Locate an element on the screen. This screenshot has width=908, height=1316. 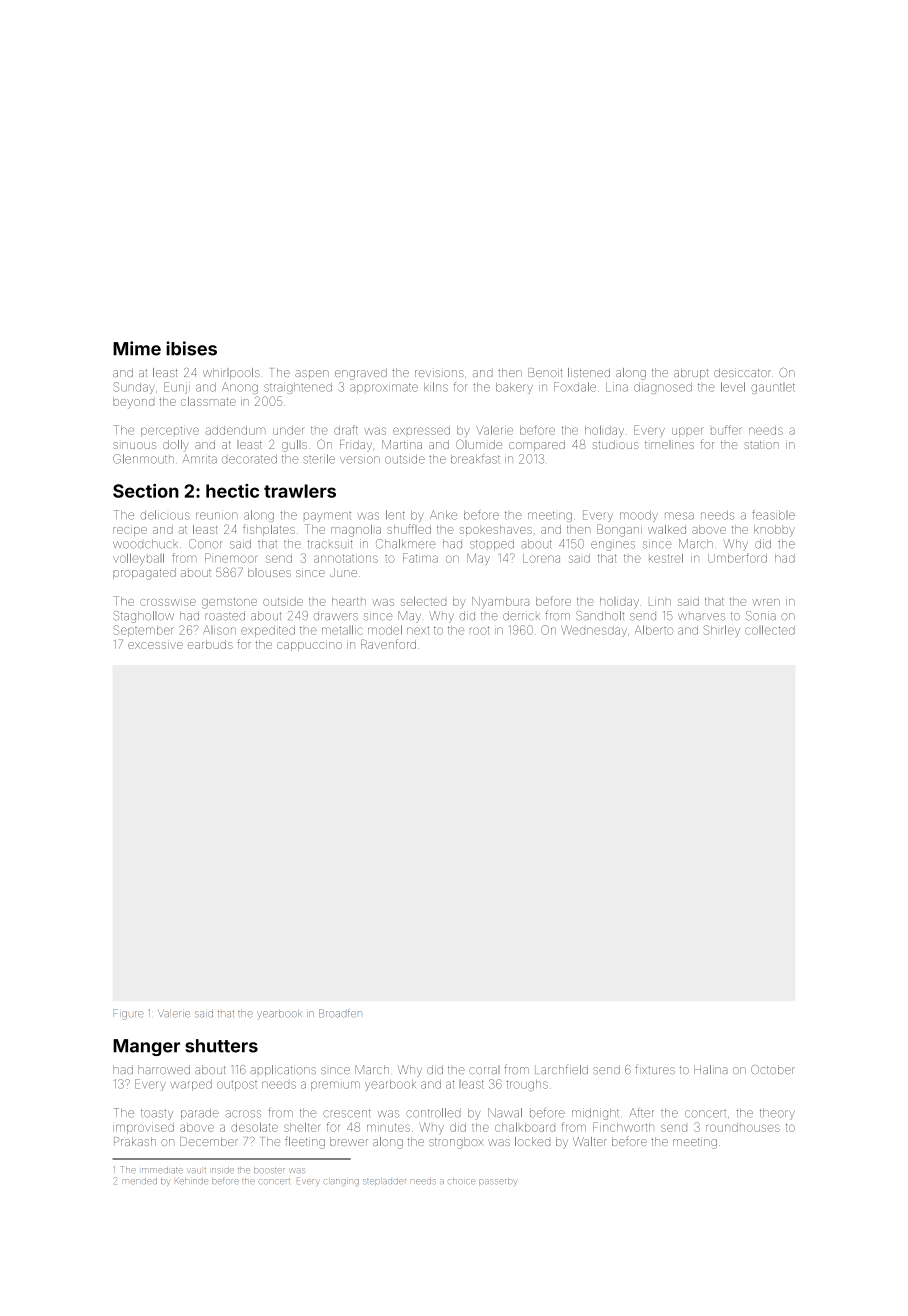
abrupt is located at coordinates (691, 373).
